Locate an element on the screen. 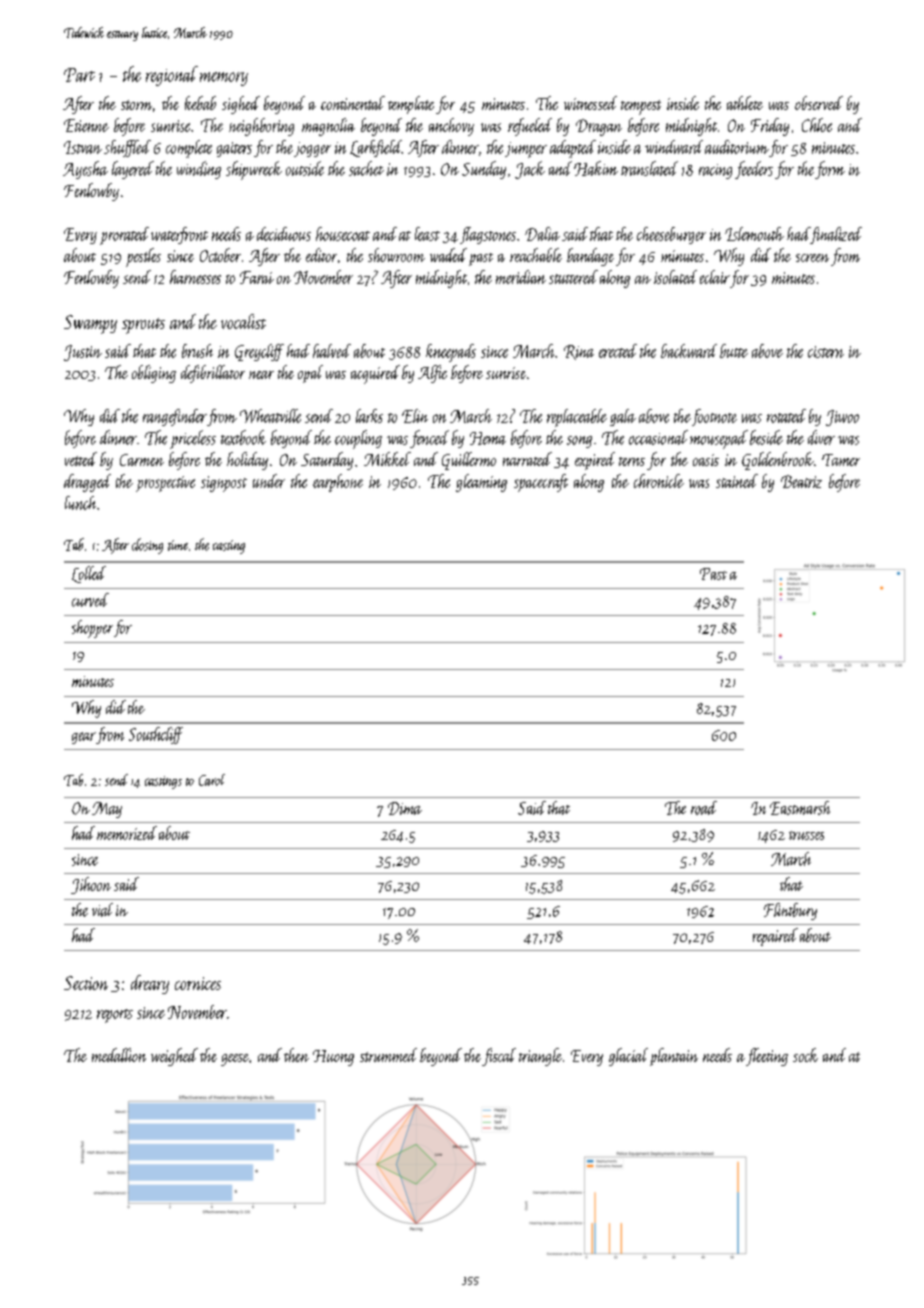 The height and width of the screenshot is (1308, 924). medallion is located at coordinates (119, 1055).
